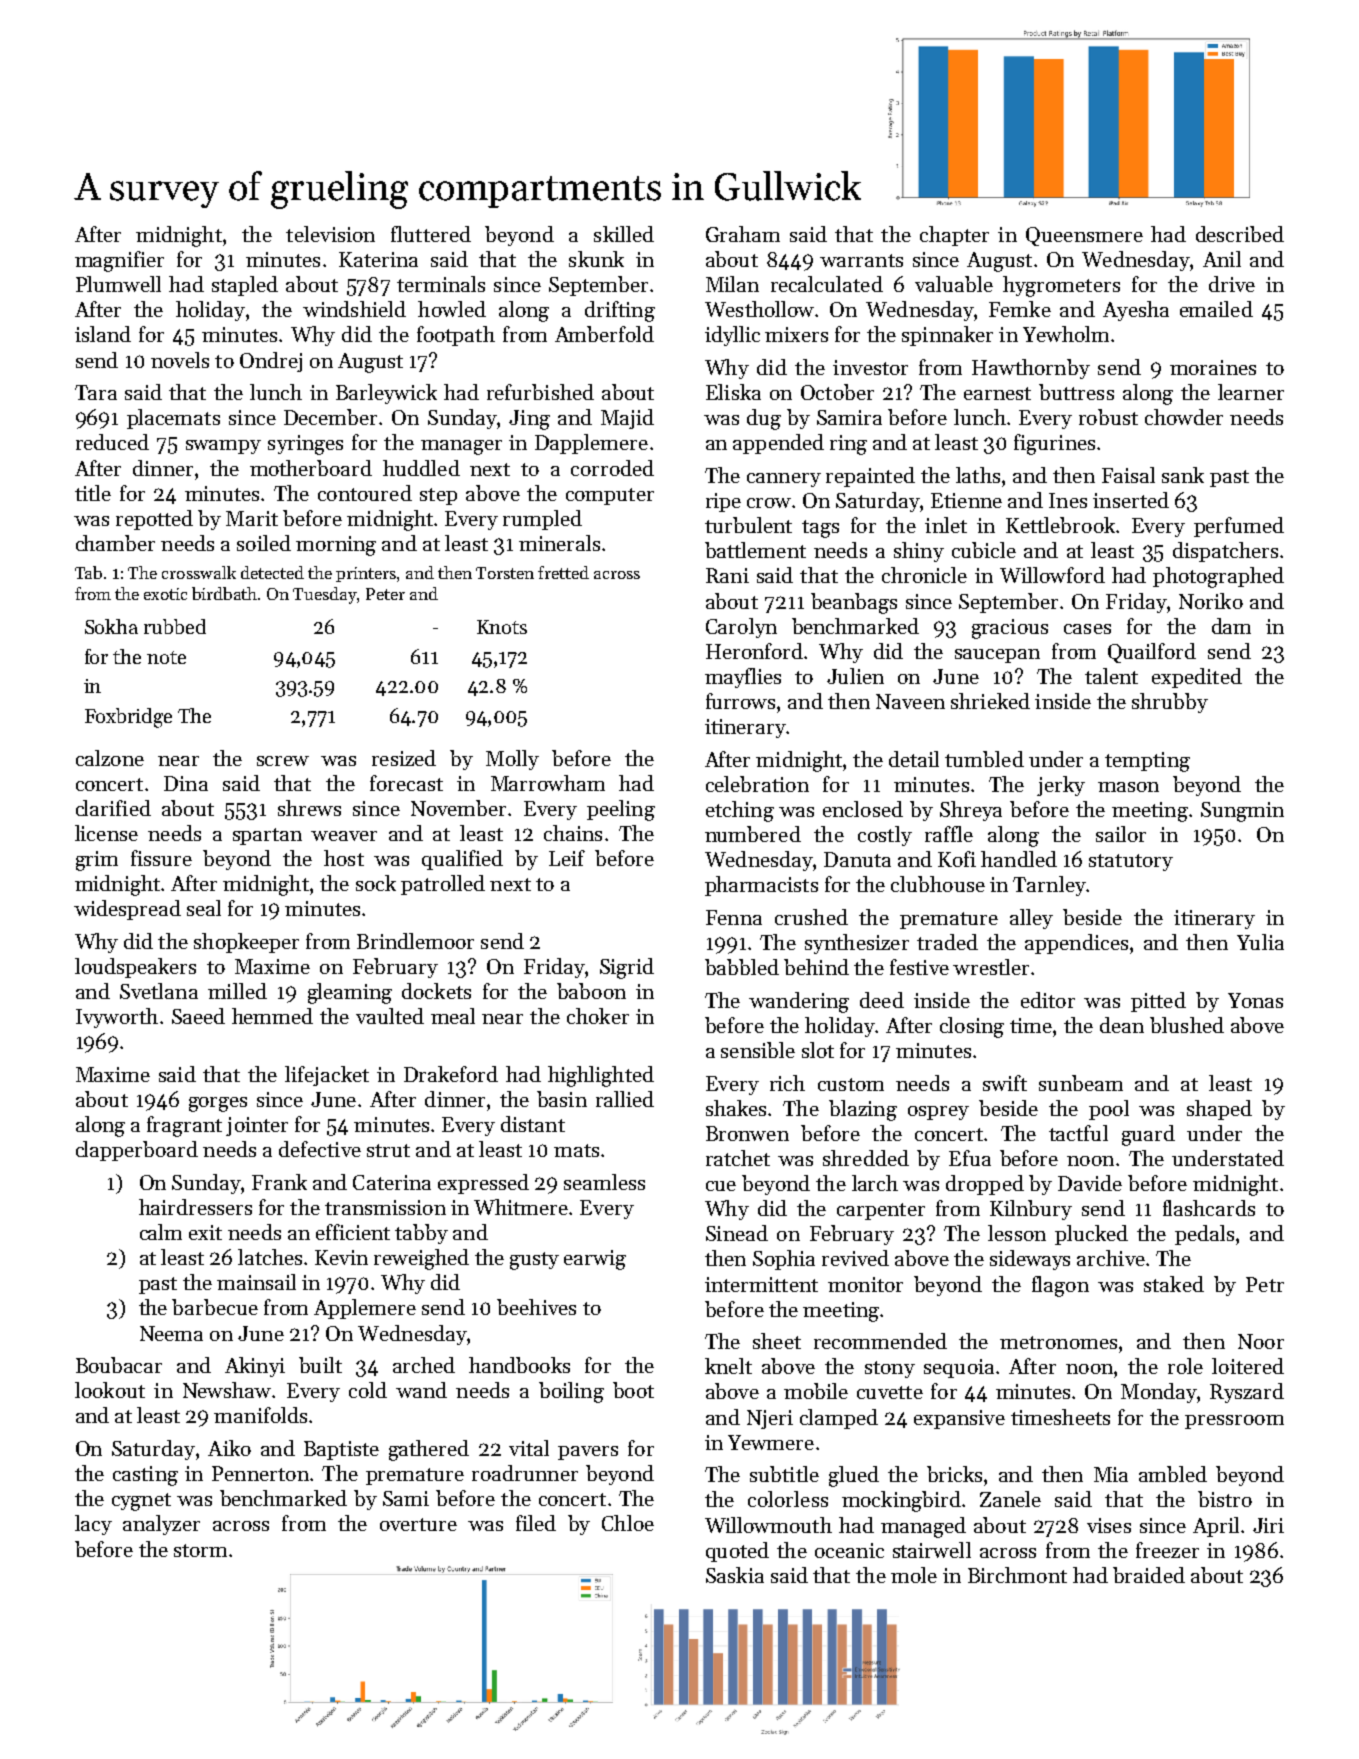 This image has width=1359, height=1759. What do you see at coordinates (624, 234) in the image?
I see `skilled` at bounding box center [624, 234].
